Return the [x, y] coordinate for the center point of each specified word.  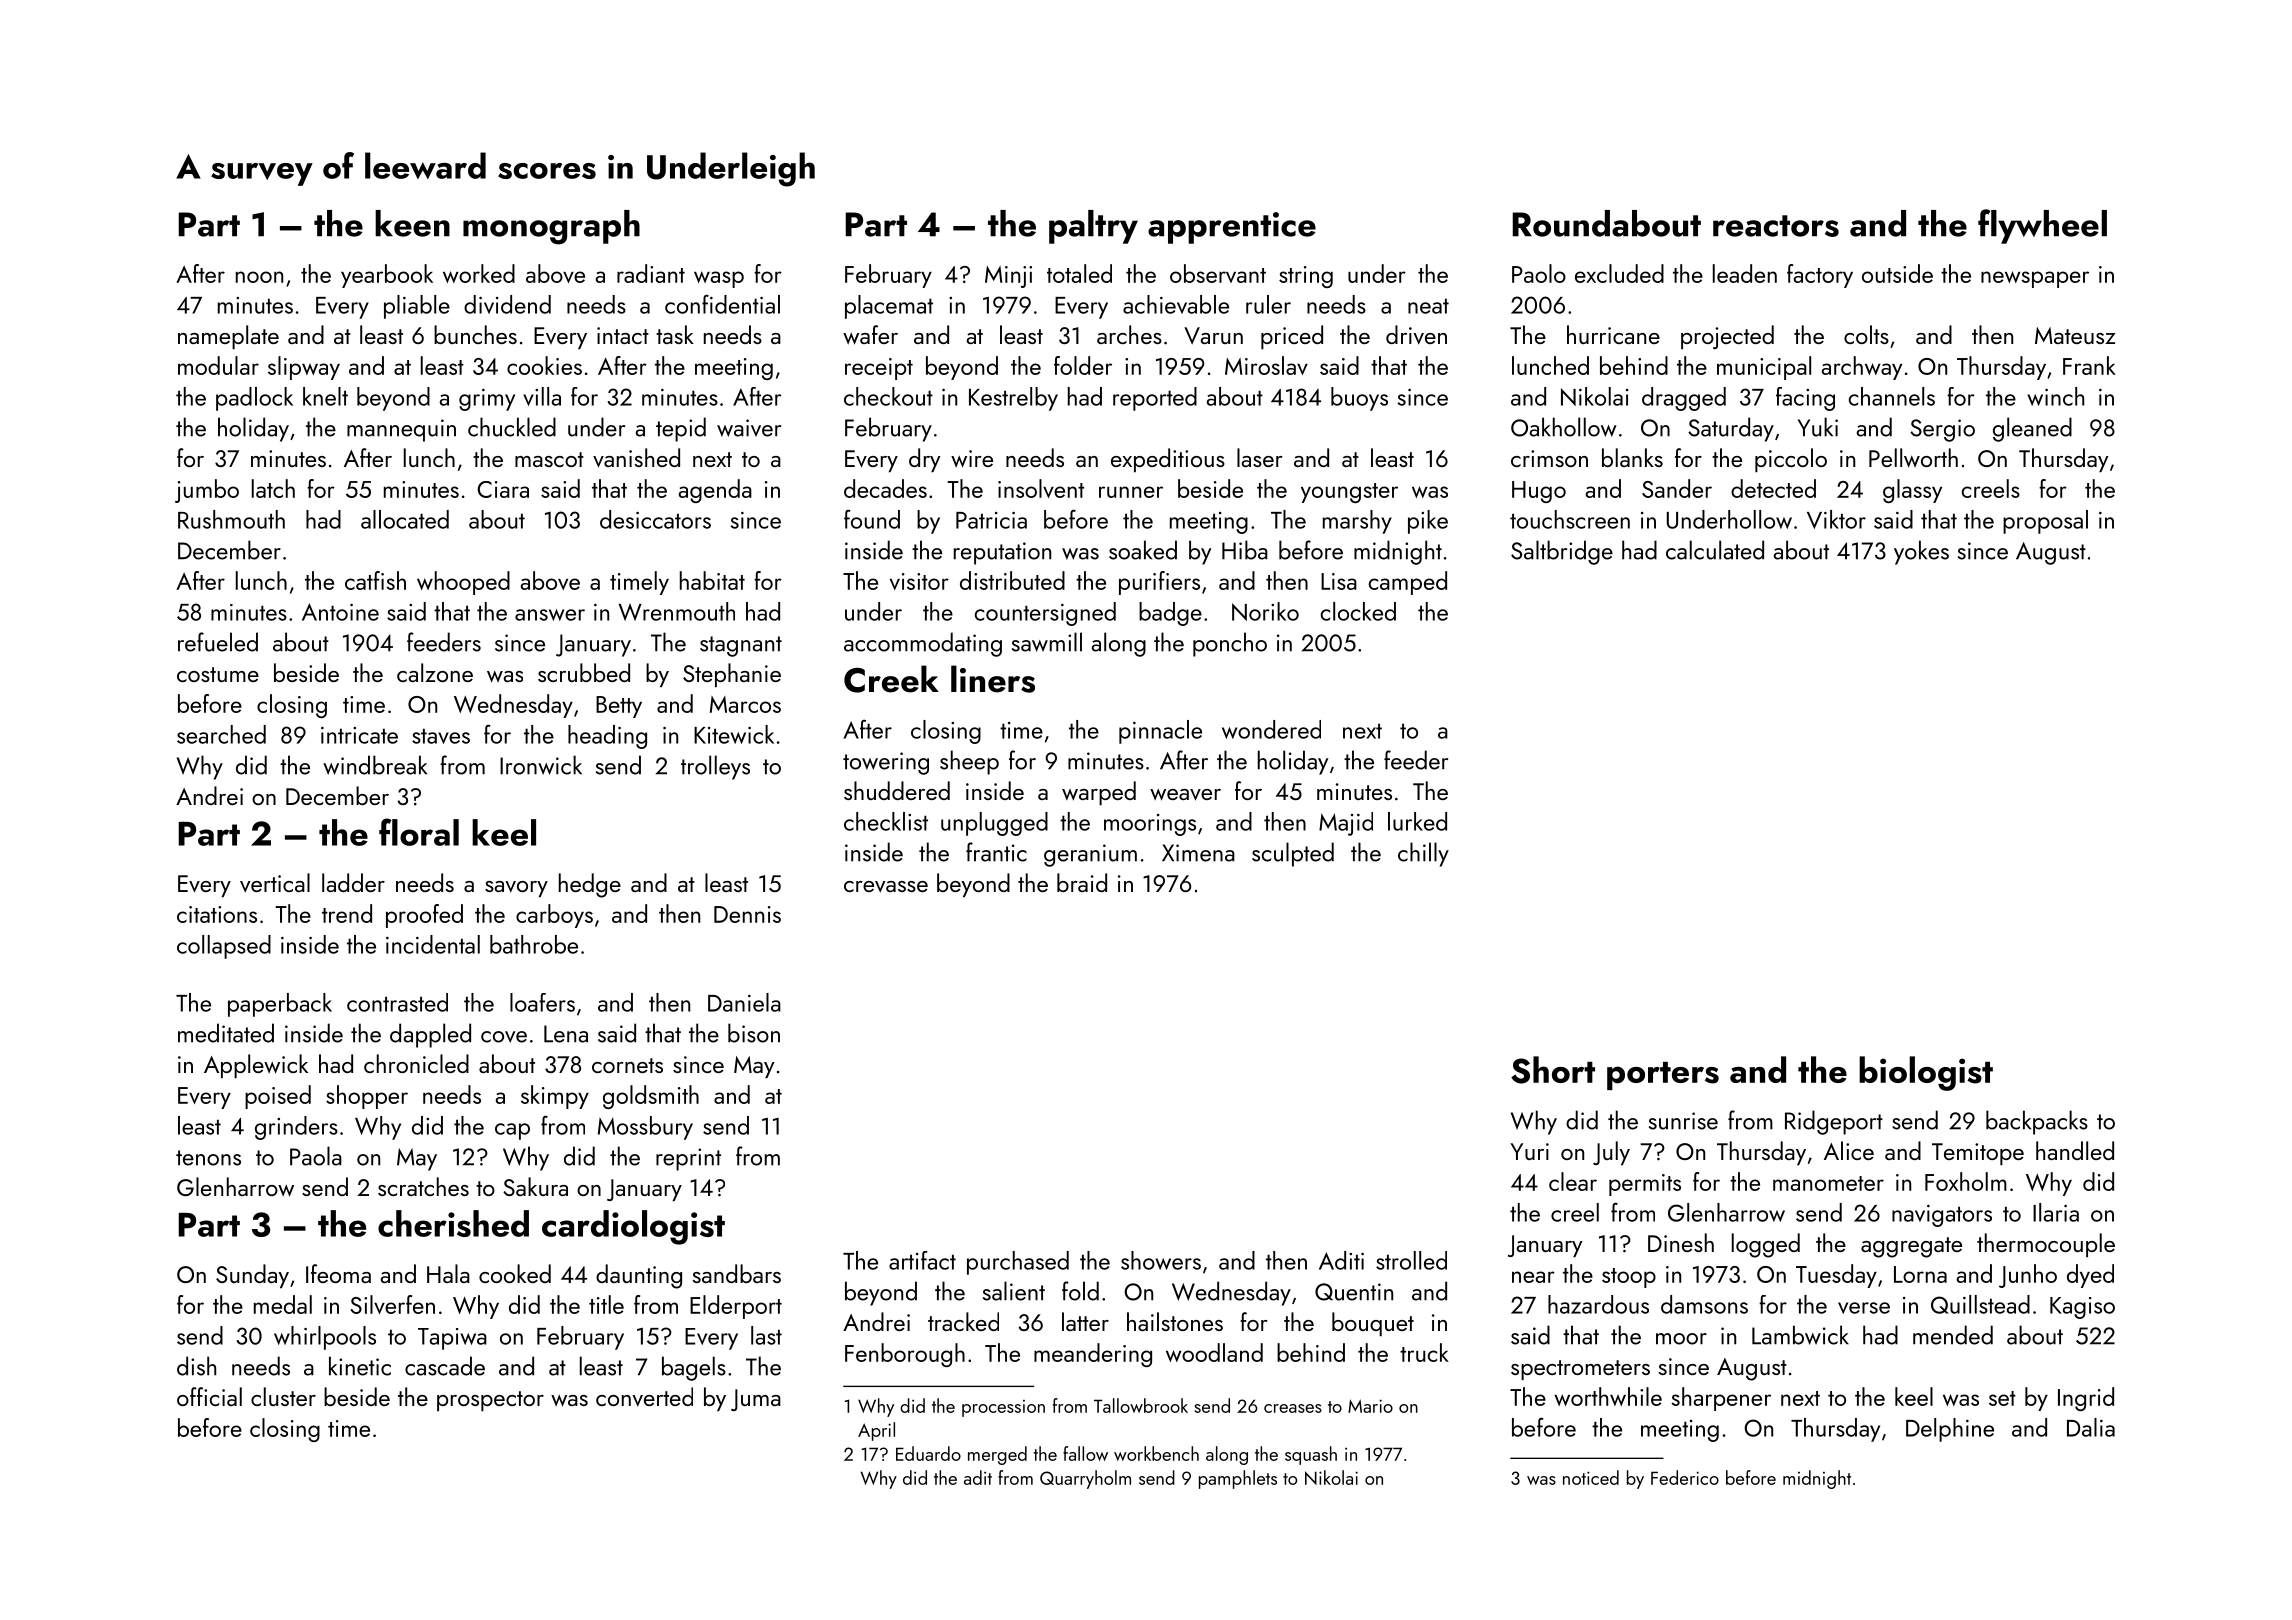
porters [1663, 1076]
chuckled [512, 427]
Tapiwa [452, 1339]
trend [347, 913]
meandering [1093, 1355]
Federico [1685, 1477]
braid [1082, 882]
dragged [1684, 399]
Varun [1213, 335]
